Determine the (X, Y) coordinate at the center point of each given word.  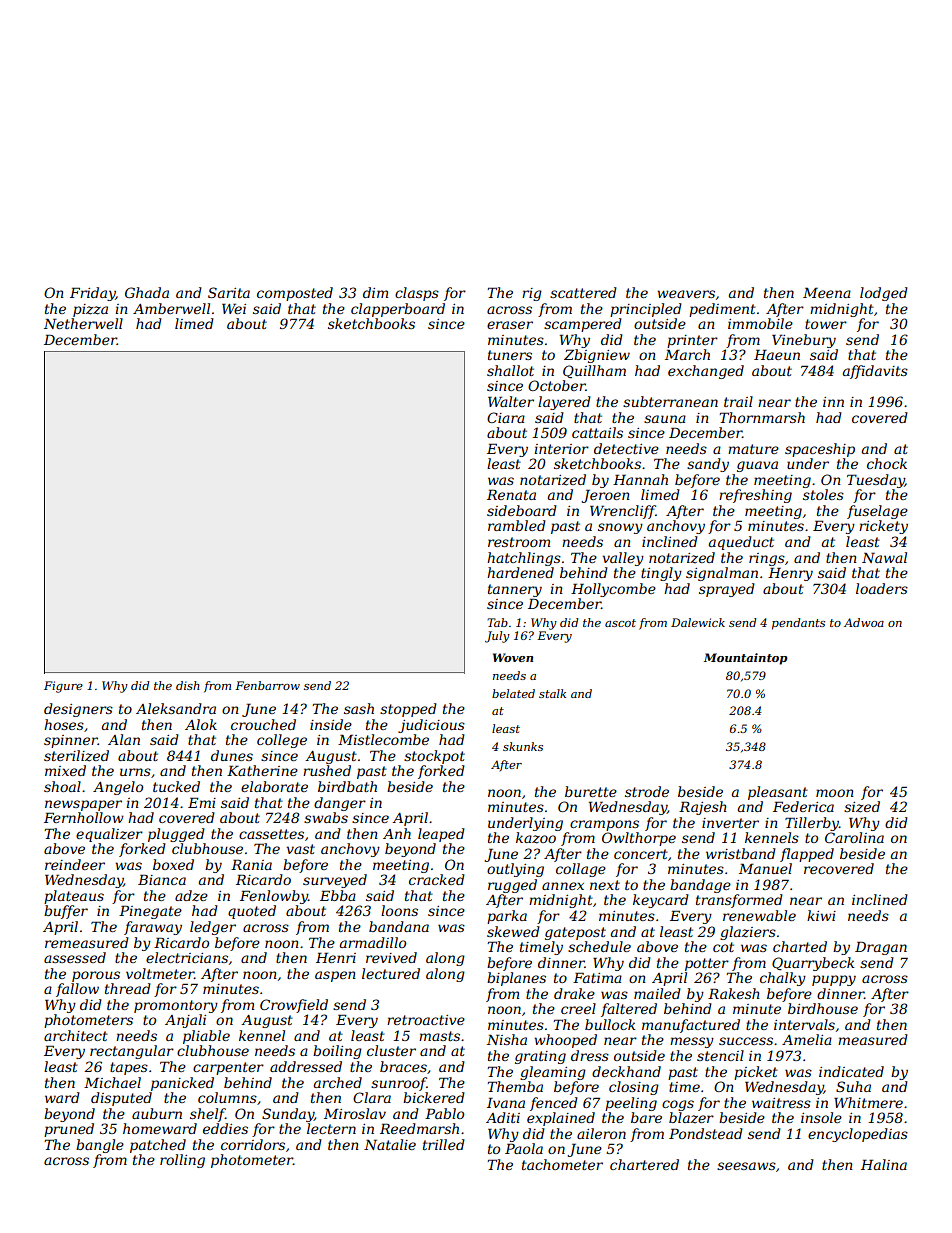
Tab (497, 622)
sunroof (399, 1084)
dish (188, 685)
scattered (583, 292)
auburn (157, 1113)
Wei (234, 308)
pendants (798, 624)
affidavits (875, 372)
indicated (851, 1071)
